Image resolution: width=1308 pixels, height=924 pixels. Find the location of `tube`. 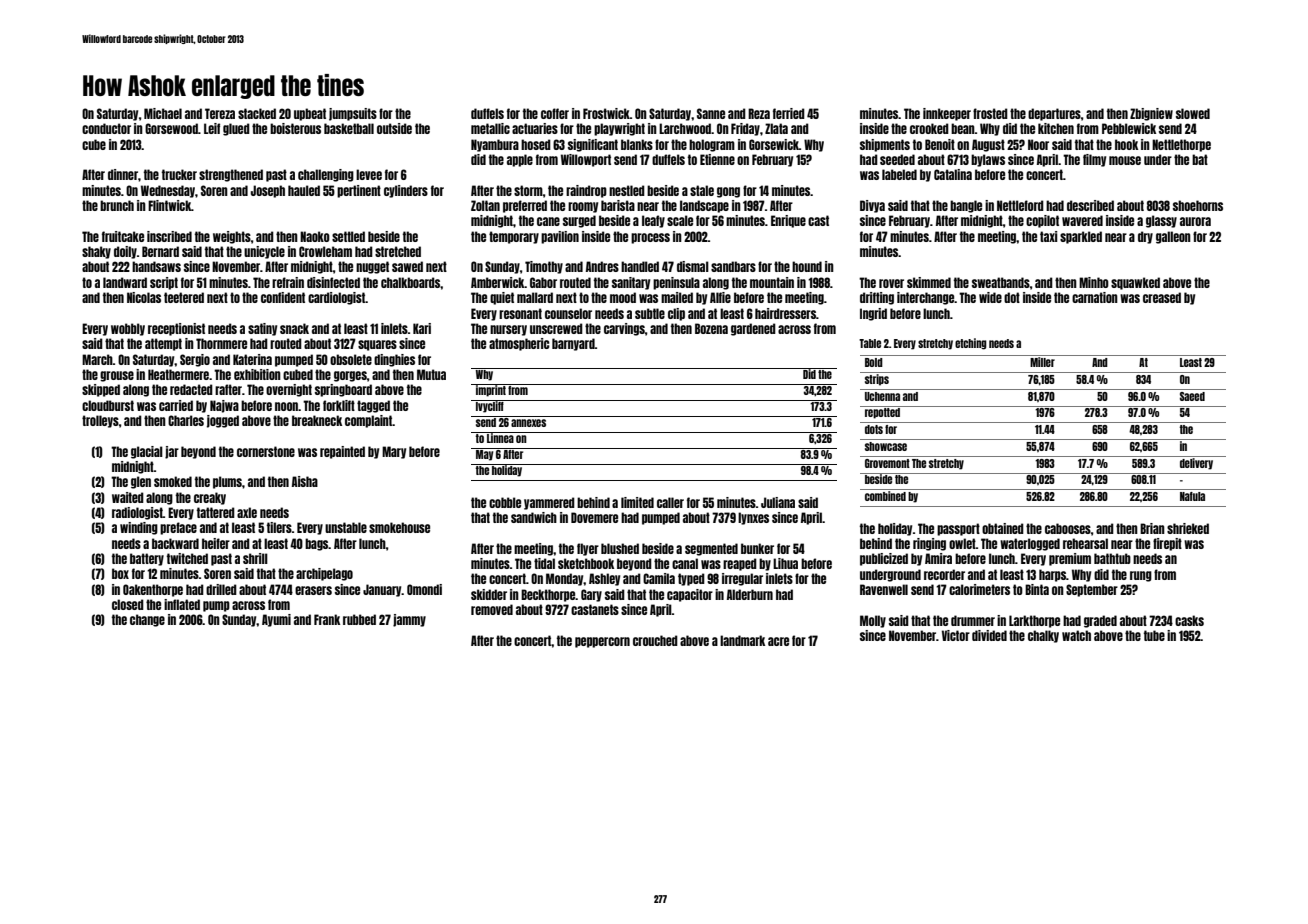

tube is located at coordinates (1154, 635).
